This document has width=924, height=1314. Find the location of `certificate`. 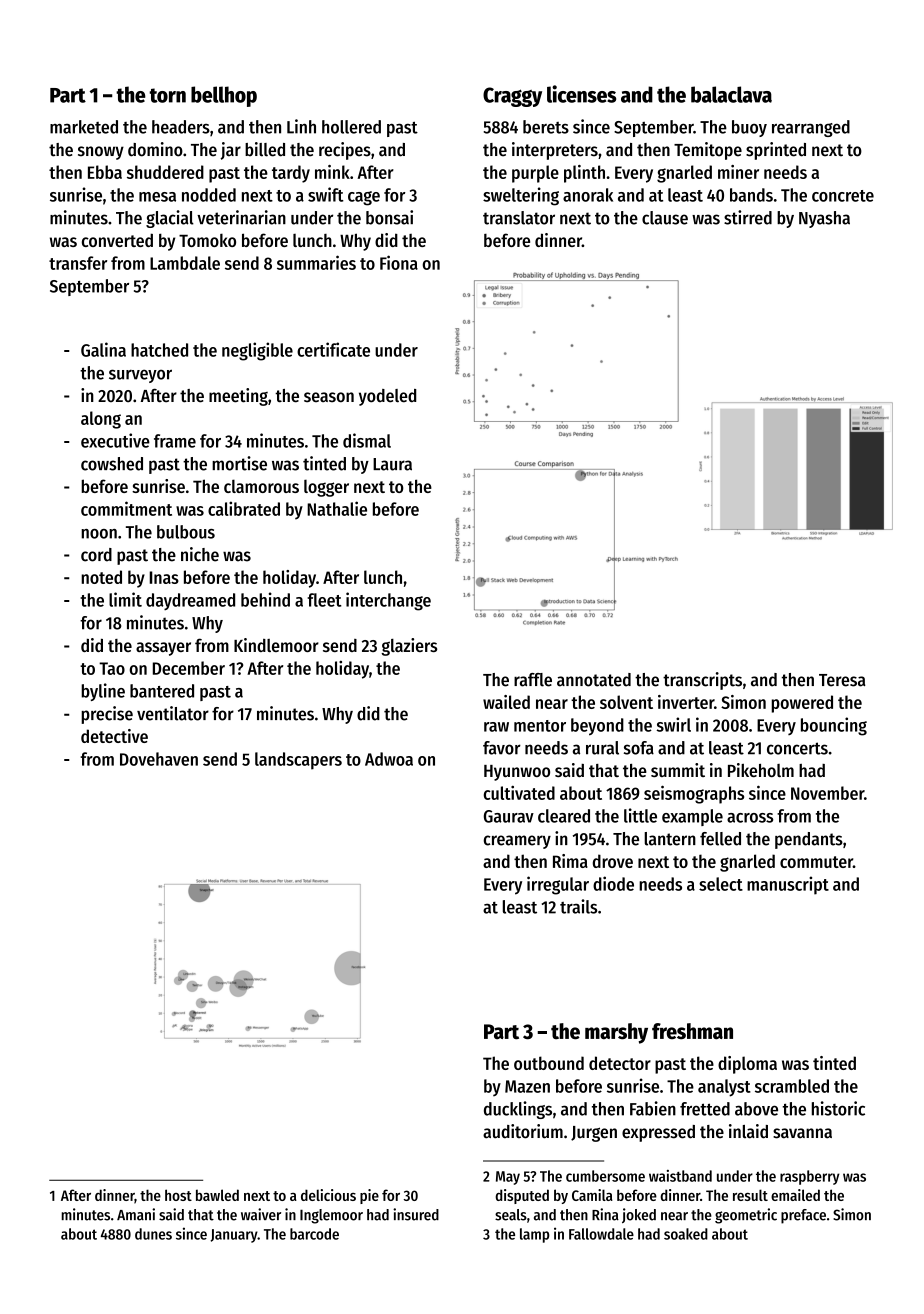

certificate is located at coordinates (333, 349).
